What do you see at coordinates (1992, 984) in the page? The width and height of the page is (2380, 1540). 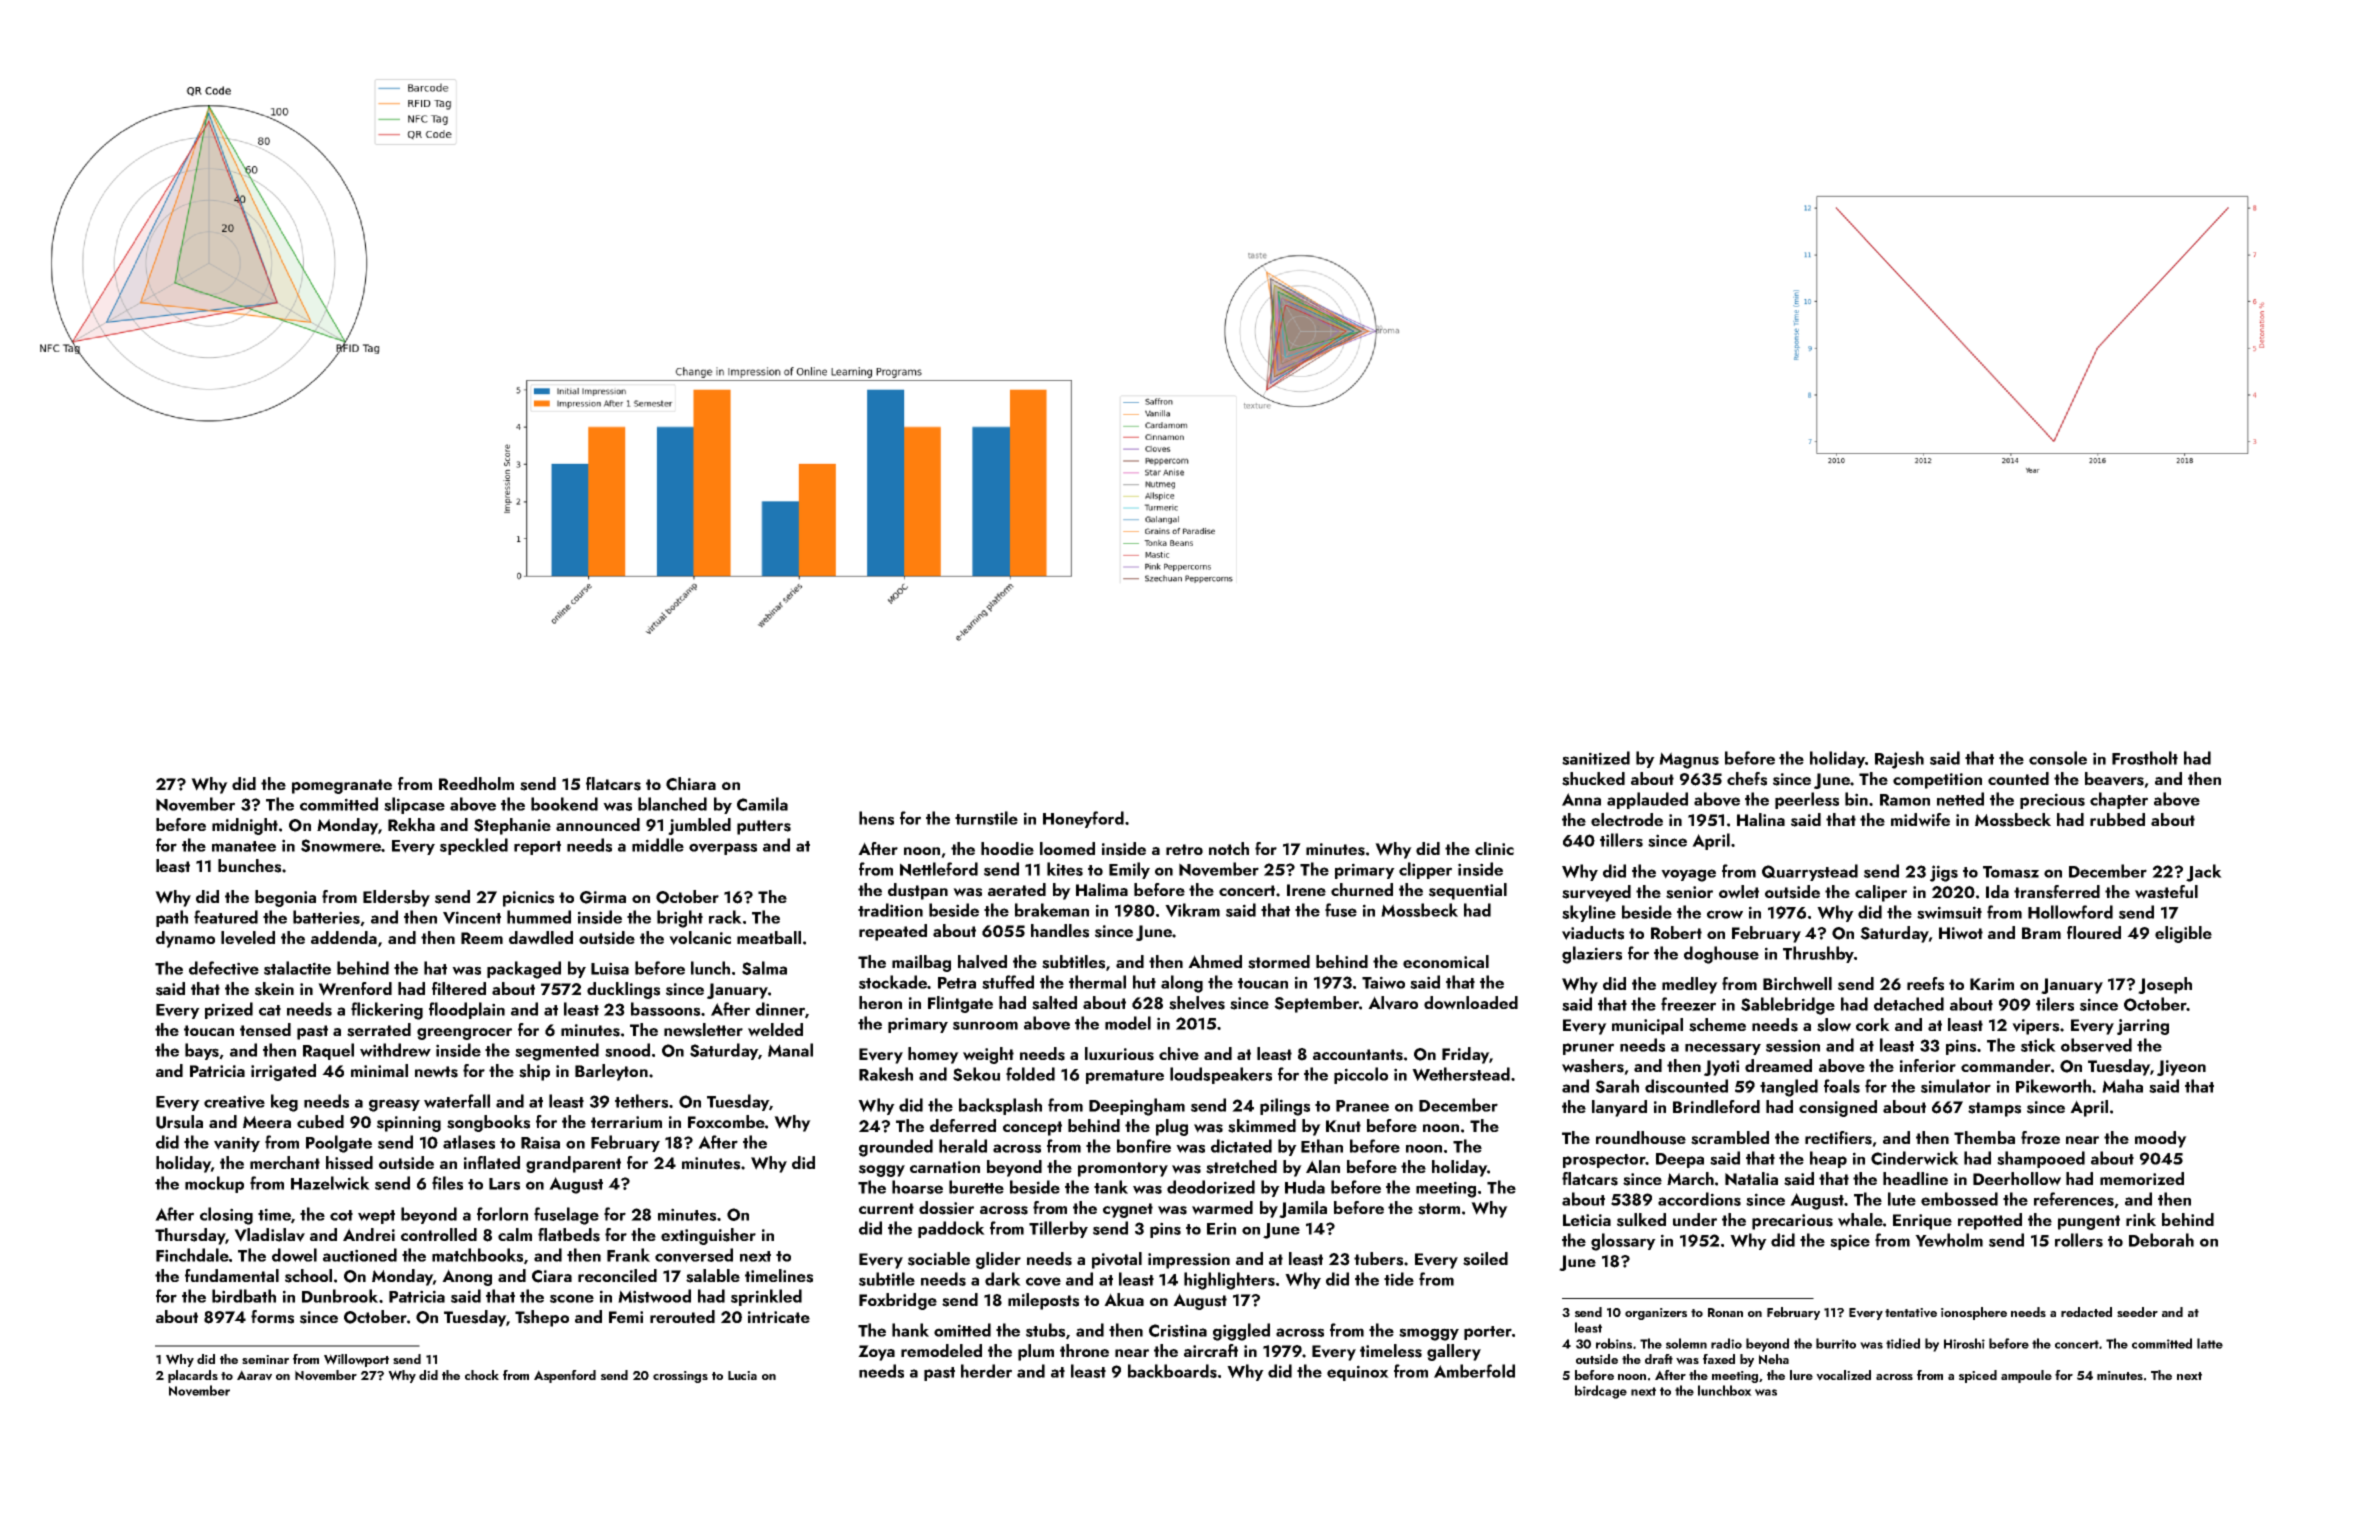 I see `Karim` at bounding box center [1992, 984].
